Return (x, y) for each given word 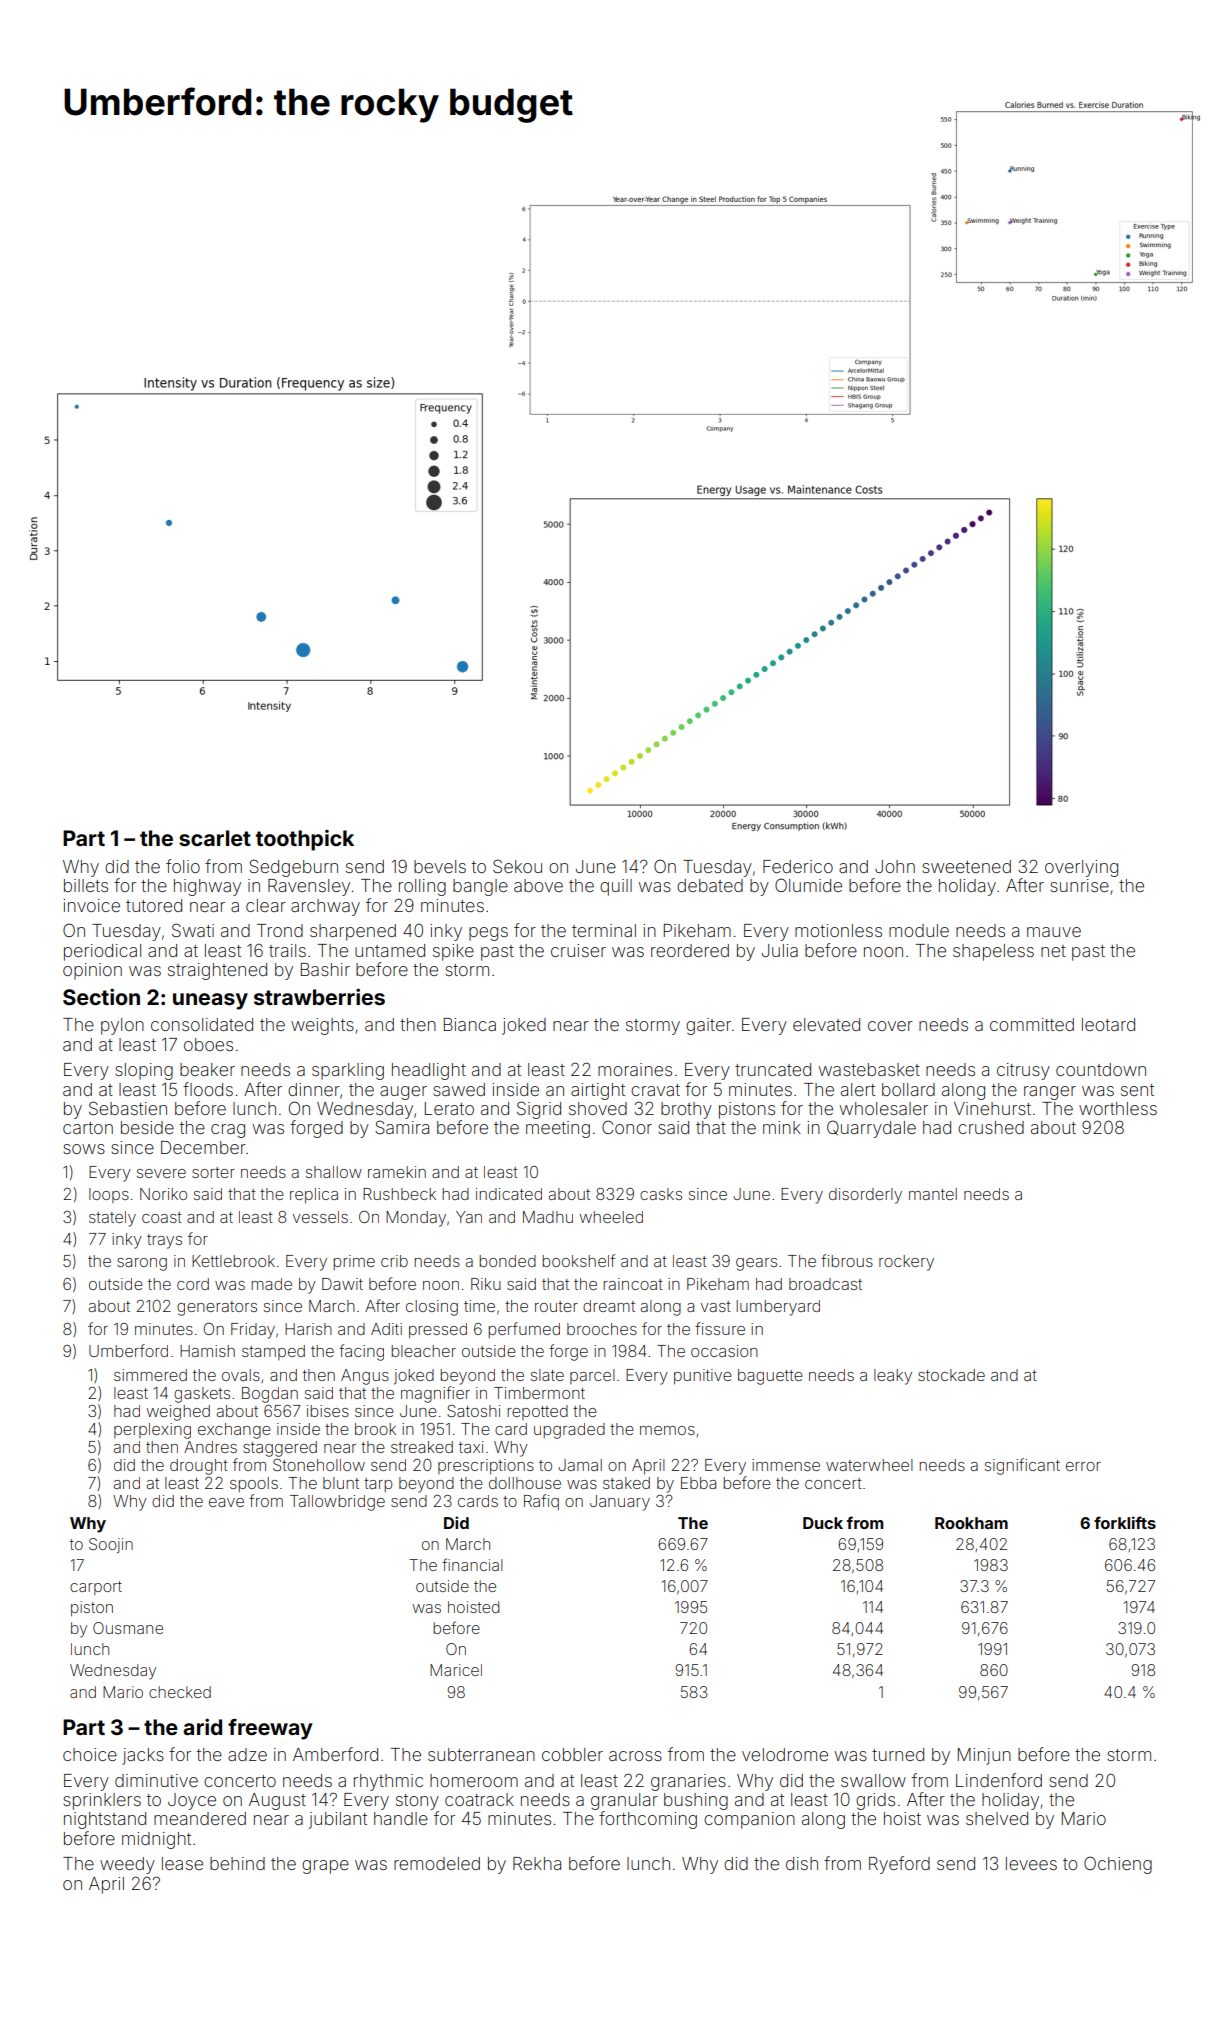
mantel (933, 1194)
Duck (823, 1523)
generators (217, 1308)
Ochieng (1118, 1865)
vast (716, 1306)
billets (86, 885)
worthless (1118, 1108)
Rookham (971, 1523)
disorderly (865, 1196)
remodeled (437, 1863)
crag (228, 1131)
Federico (798, 866)
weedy (127, 1865)
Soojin (111, 1545)
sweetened (966, 866)
